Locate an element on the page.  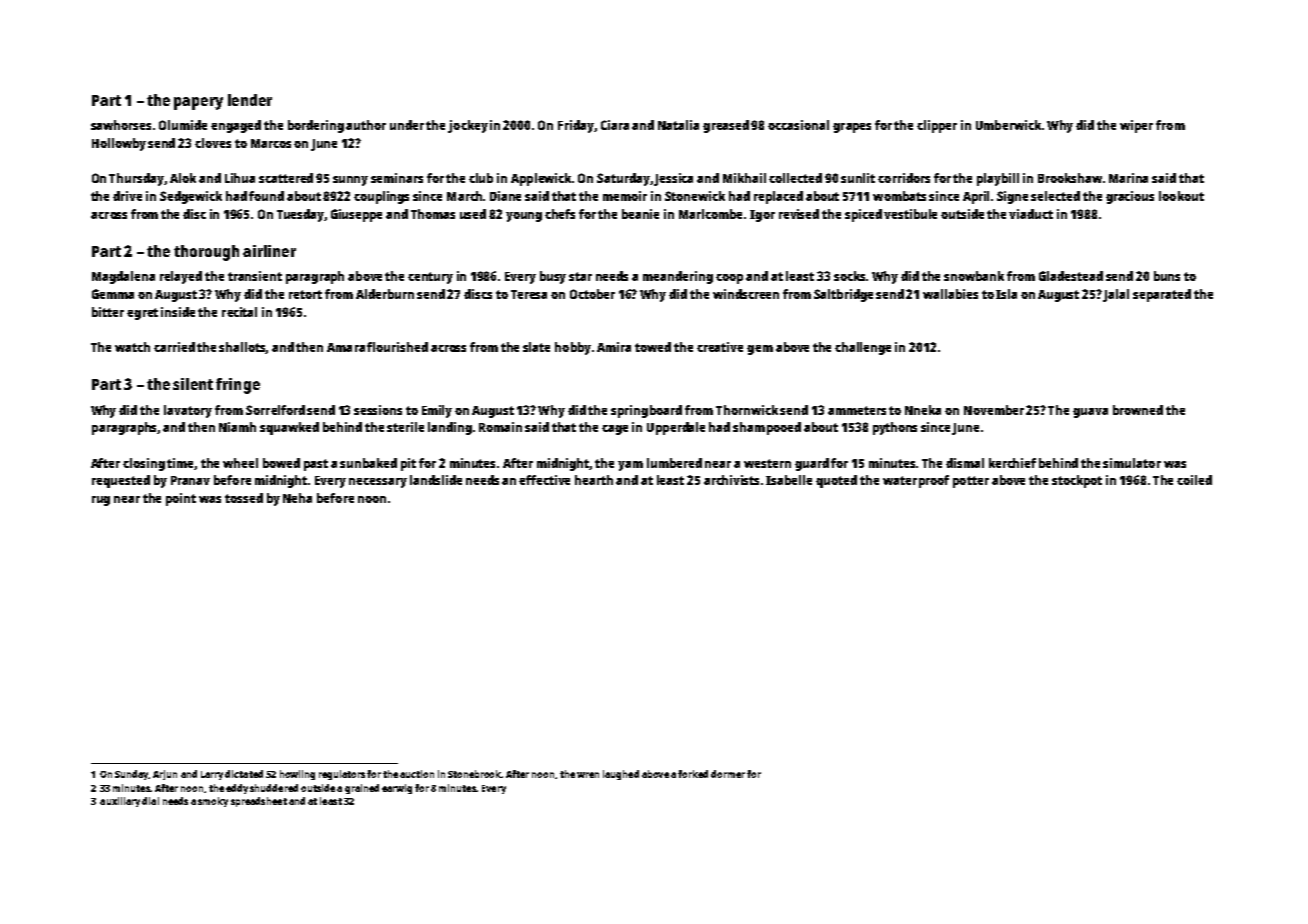
browned is located at coordinates (1138, 410).
